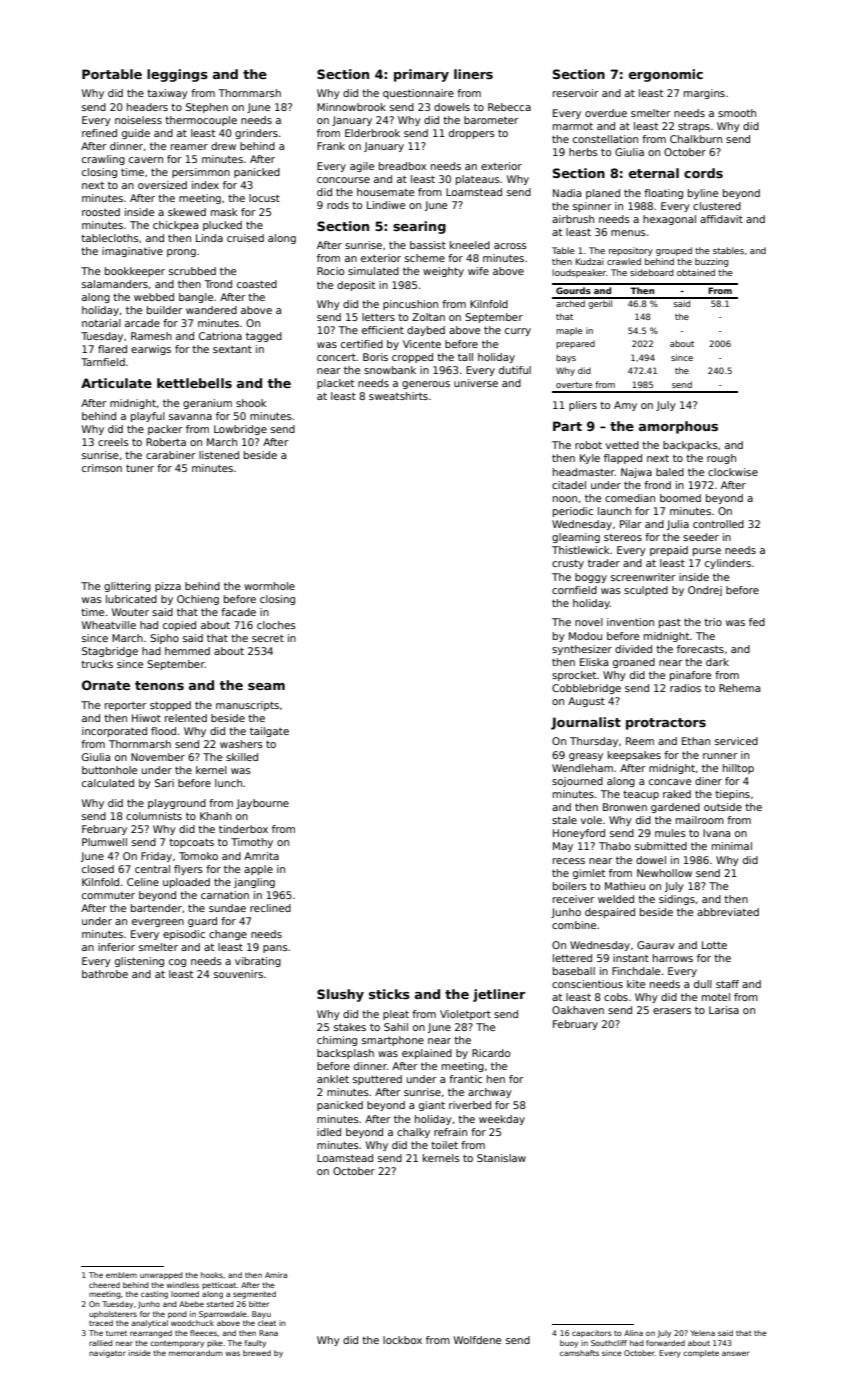  I want to click on lockbox, so click(402, 1340).
